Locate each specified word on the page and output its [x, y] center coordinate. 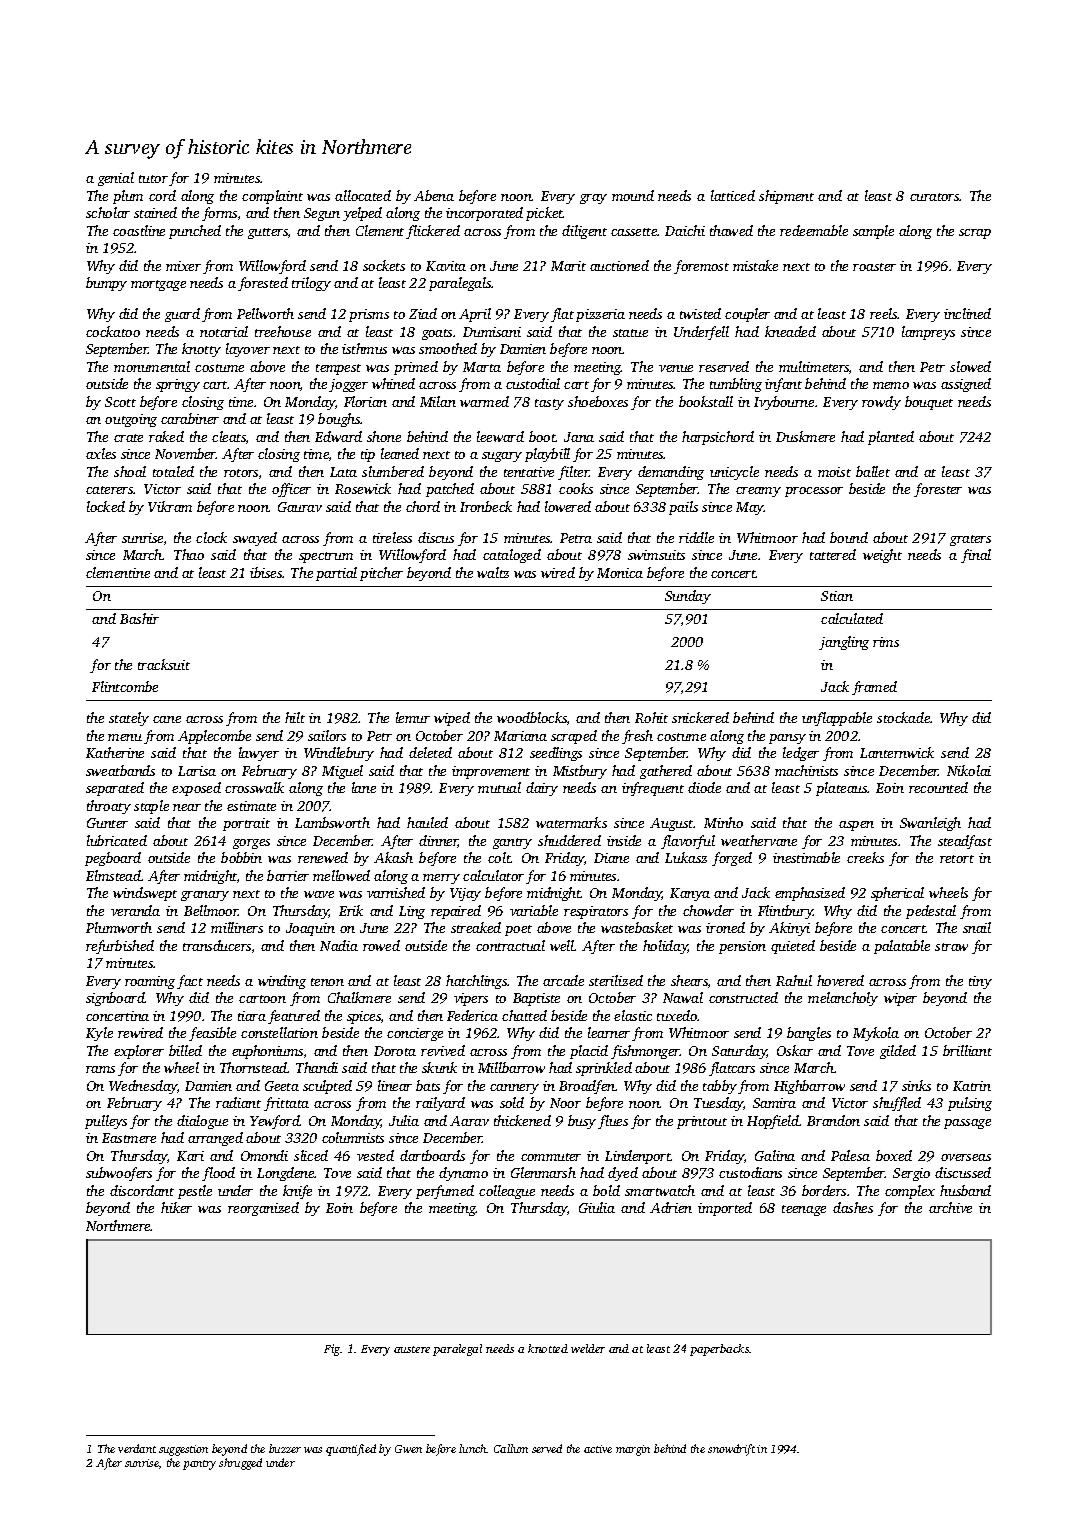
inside [624, 840]
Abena [434, 195]
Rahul [794, 980]
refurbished [120, 947]
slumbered [393, 471]
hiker [176, 1207]
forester [938, 490]
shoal [130, 471]
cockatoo [113, 331]
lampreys [928, 333]
